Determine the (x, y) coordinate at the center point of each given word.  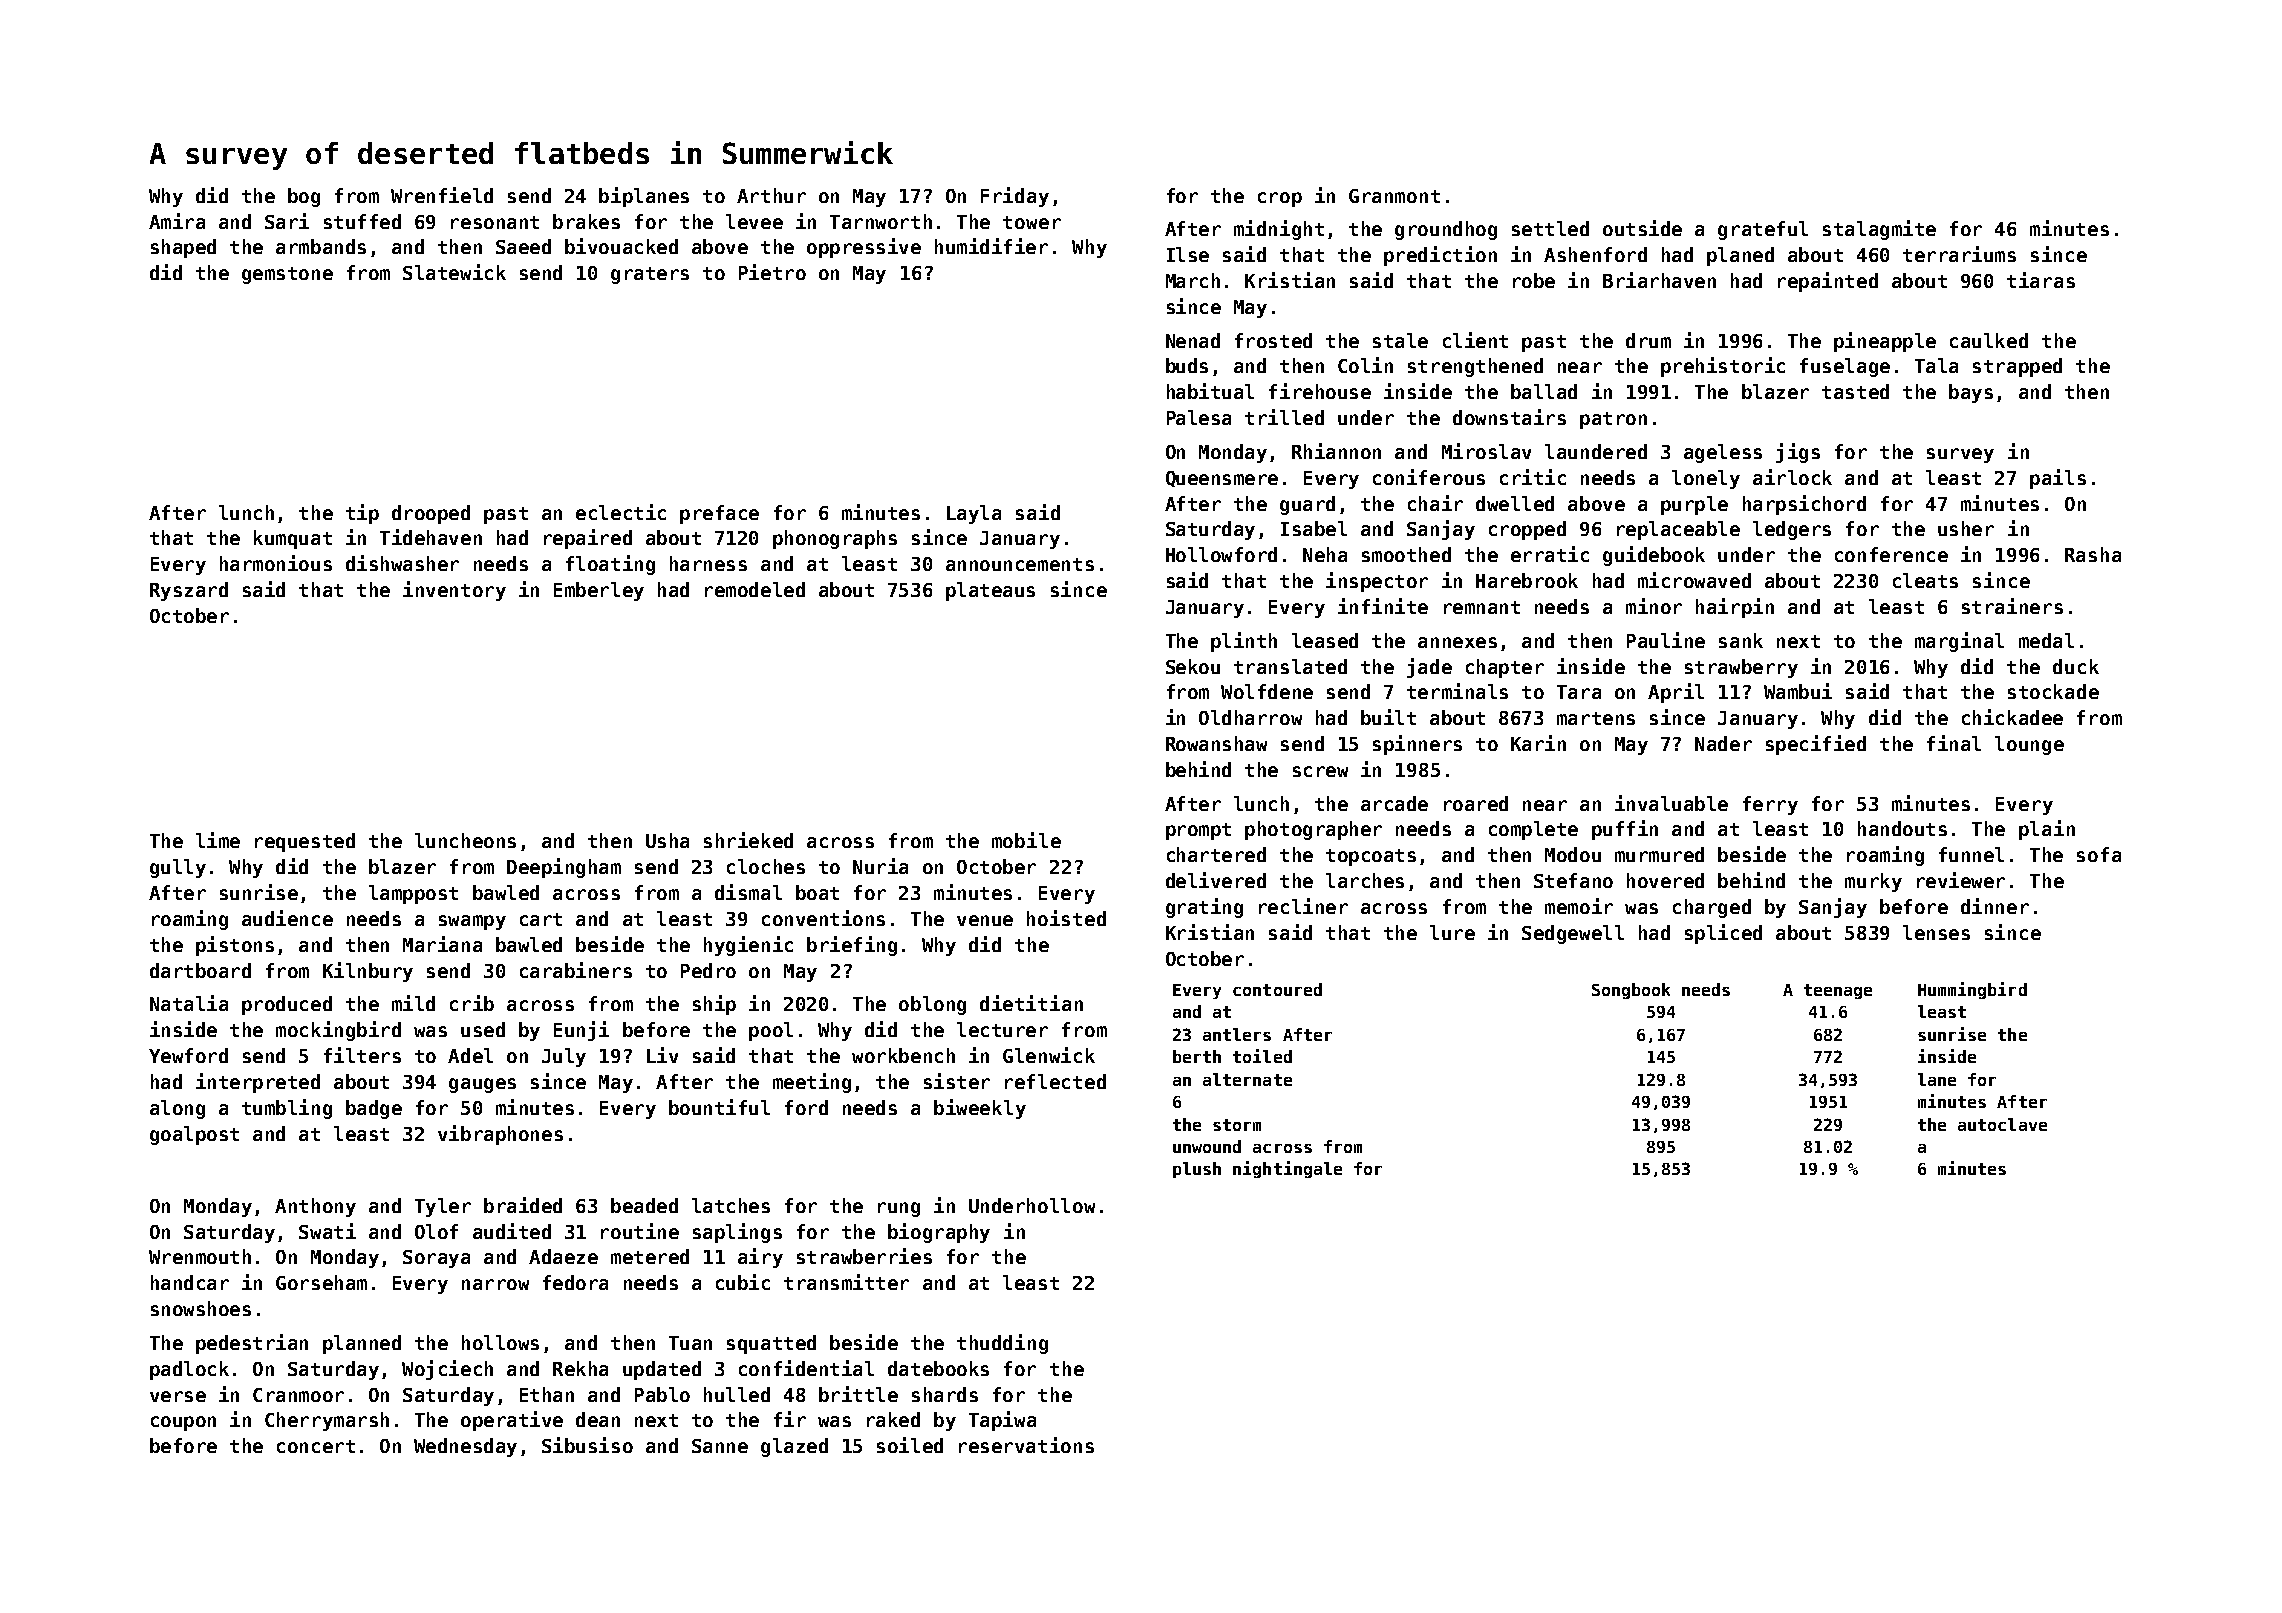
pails (2058, 479)
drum (1648, 340)
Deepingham (564, 868)
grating (1204, 908)
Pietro (772, 272)
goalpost (194, 1135)
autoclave (2002, 1124)
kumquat (293, 539)
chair (1435, 503)
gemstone (287, 275)
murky (1873, 882)
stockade (2053, 691)
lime (218, 840)
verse (178, 1396)
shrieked (748, 840)
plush (1197, 1170)
